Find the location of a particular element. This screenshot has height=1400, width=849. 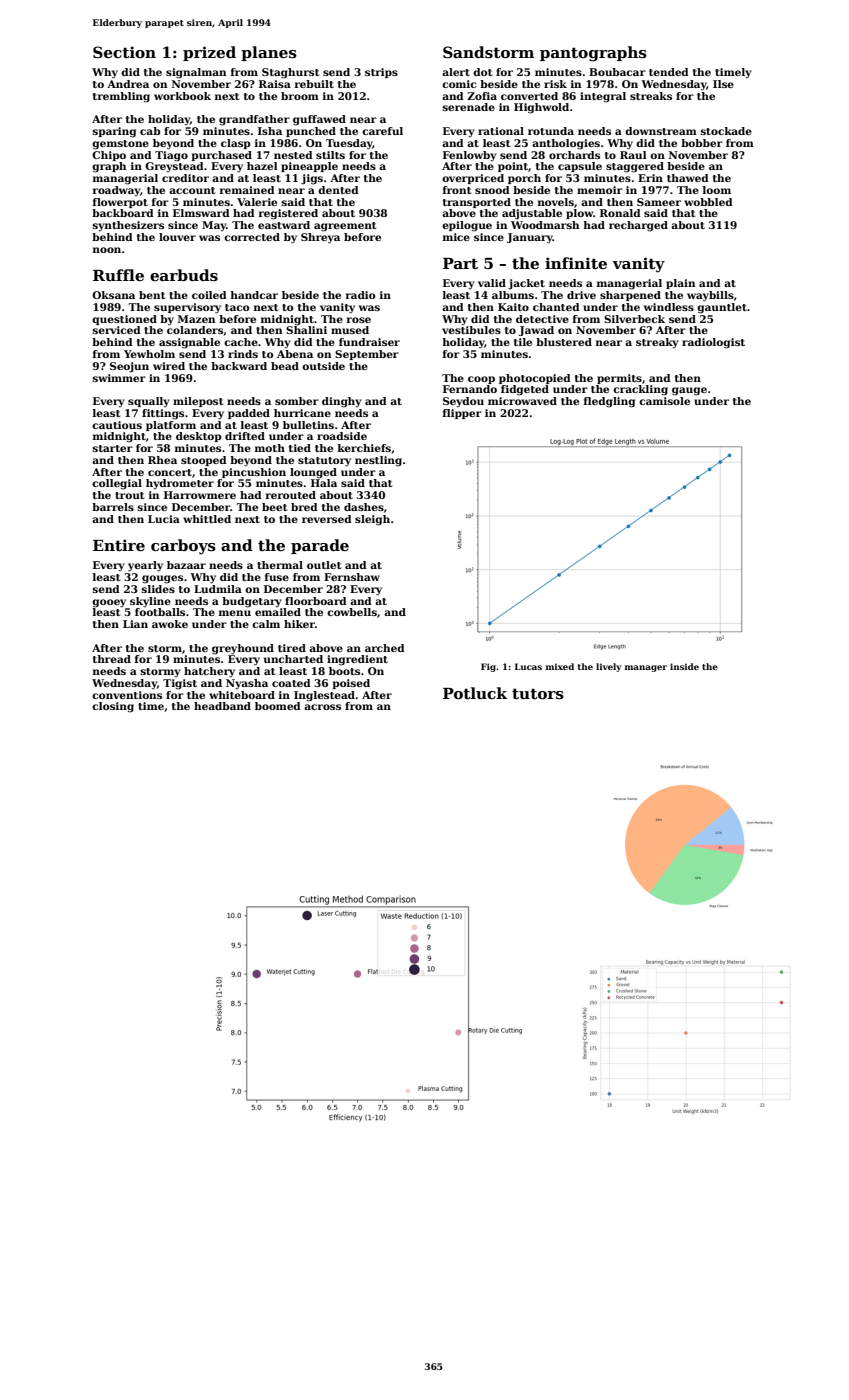

nestling is located at coordinates (378, 461).
